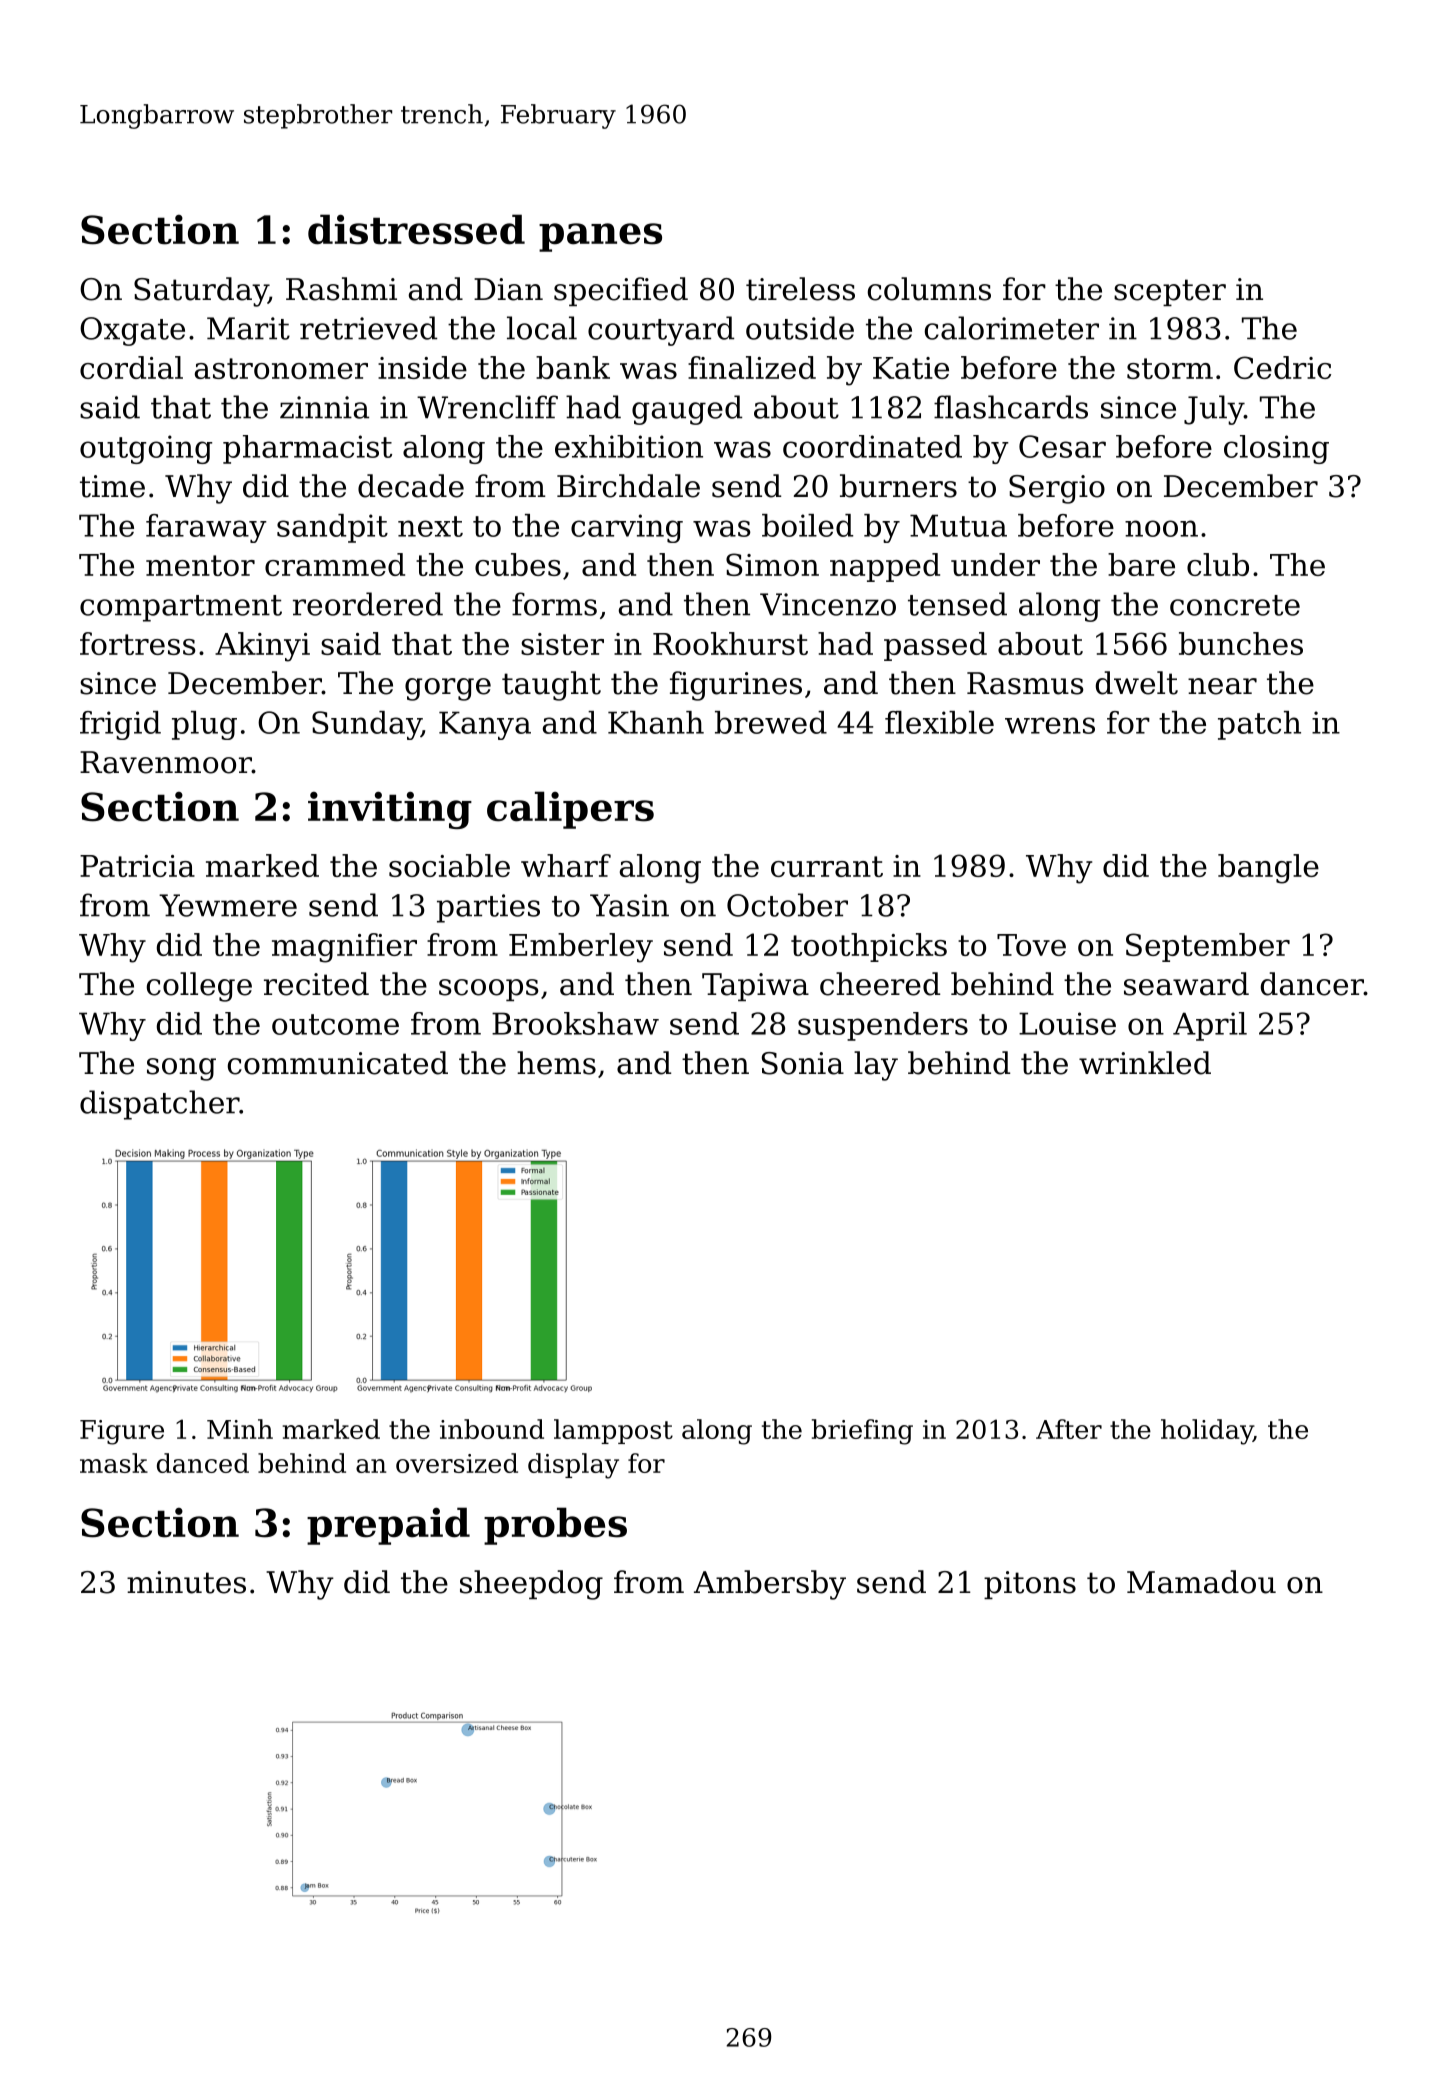 This screenshot has width=1450, height=2100. Describe the element at coordinates (1268, 869) in the screenshot. I see `bangle` at that location.
